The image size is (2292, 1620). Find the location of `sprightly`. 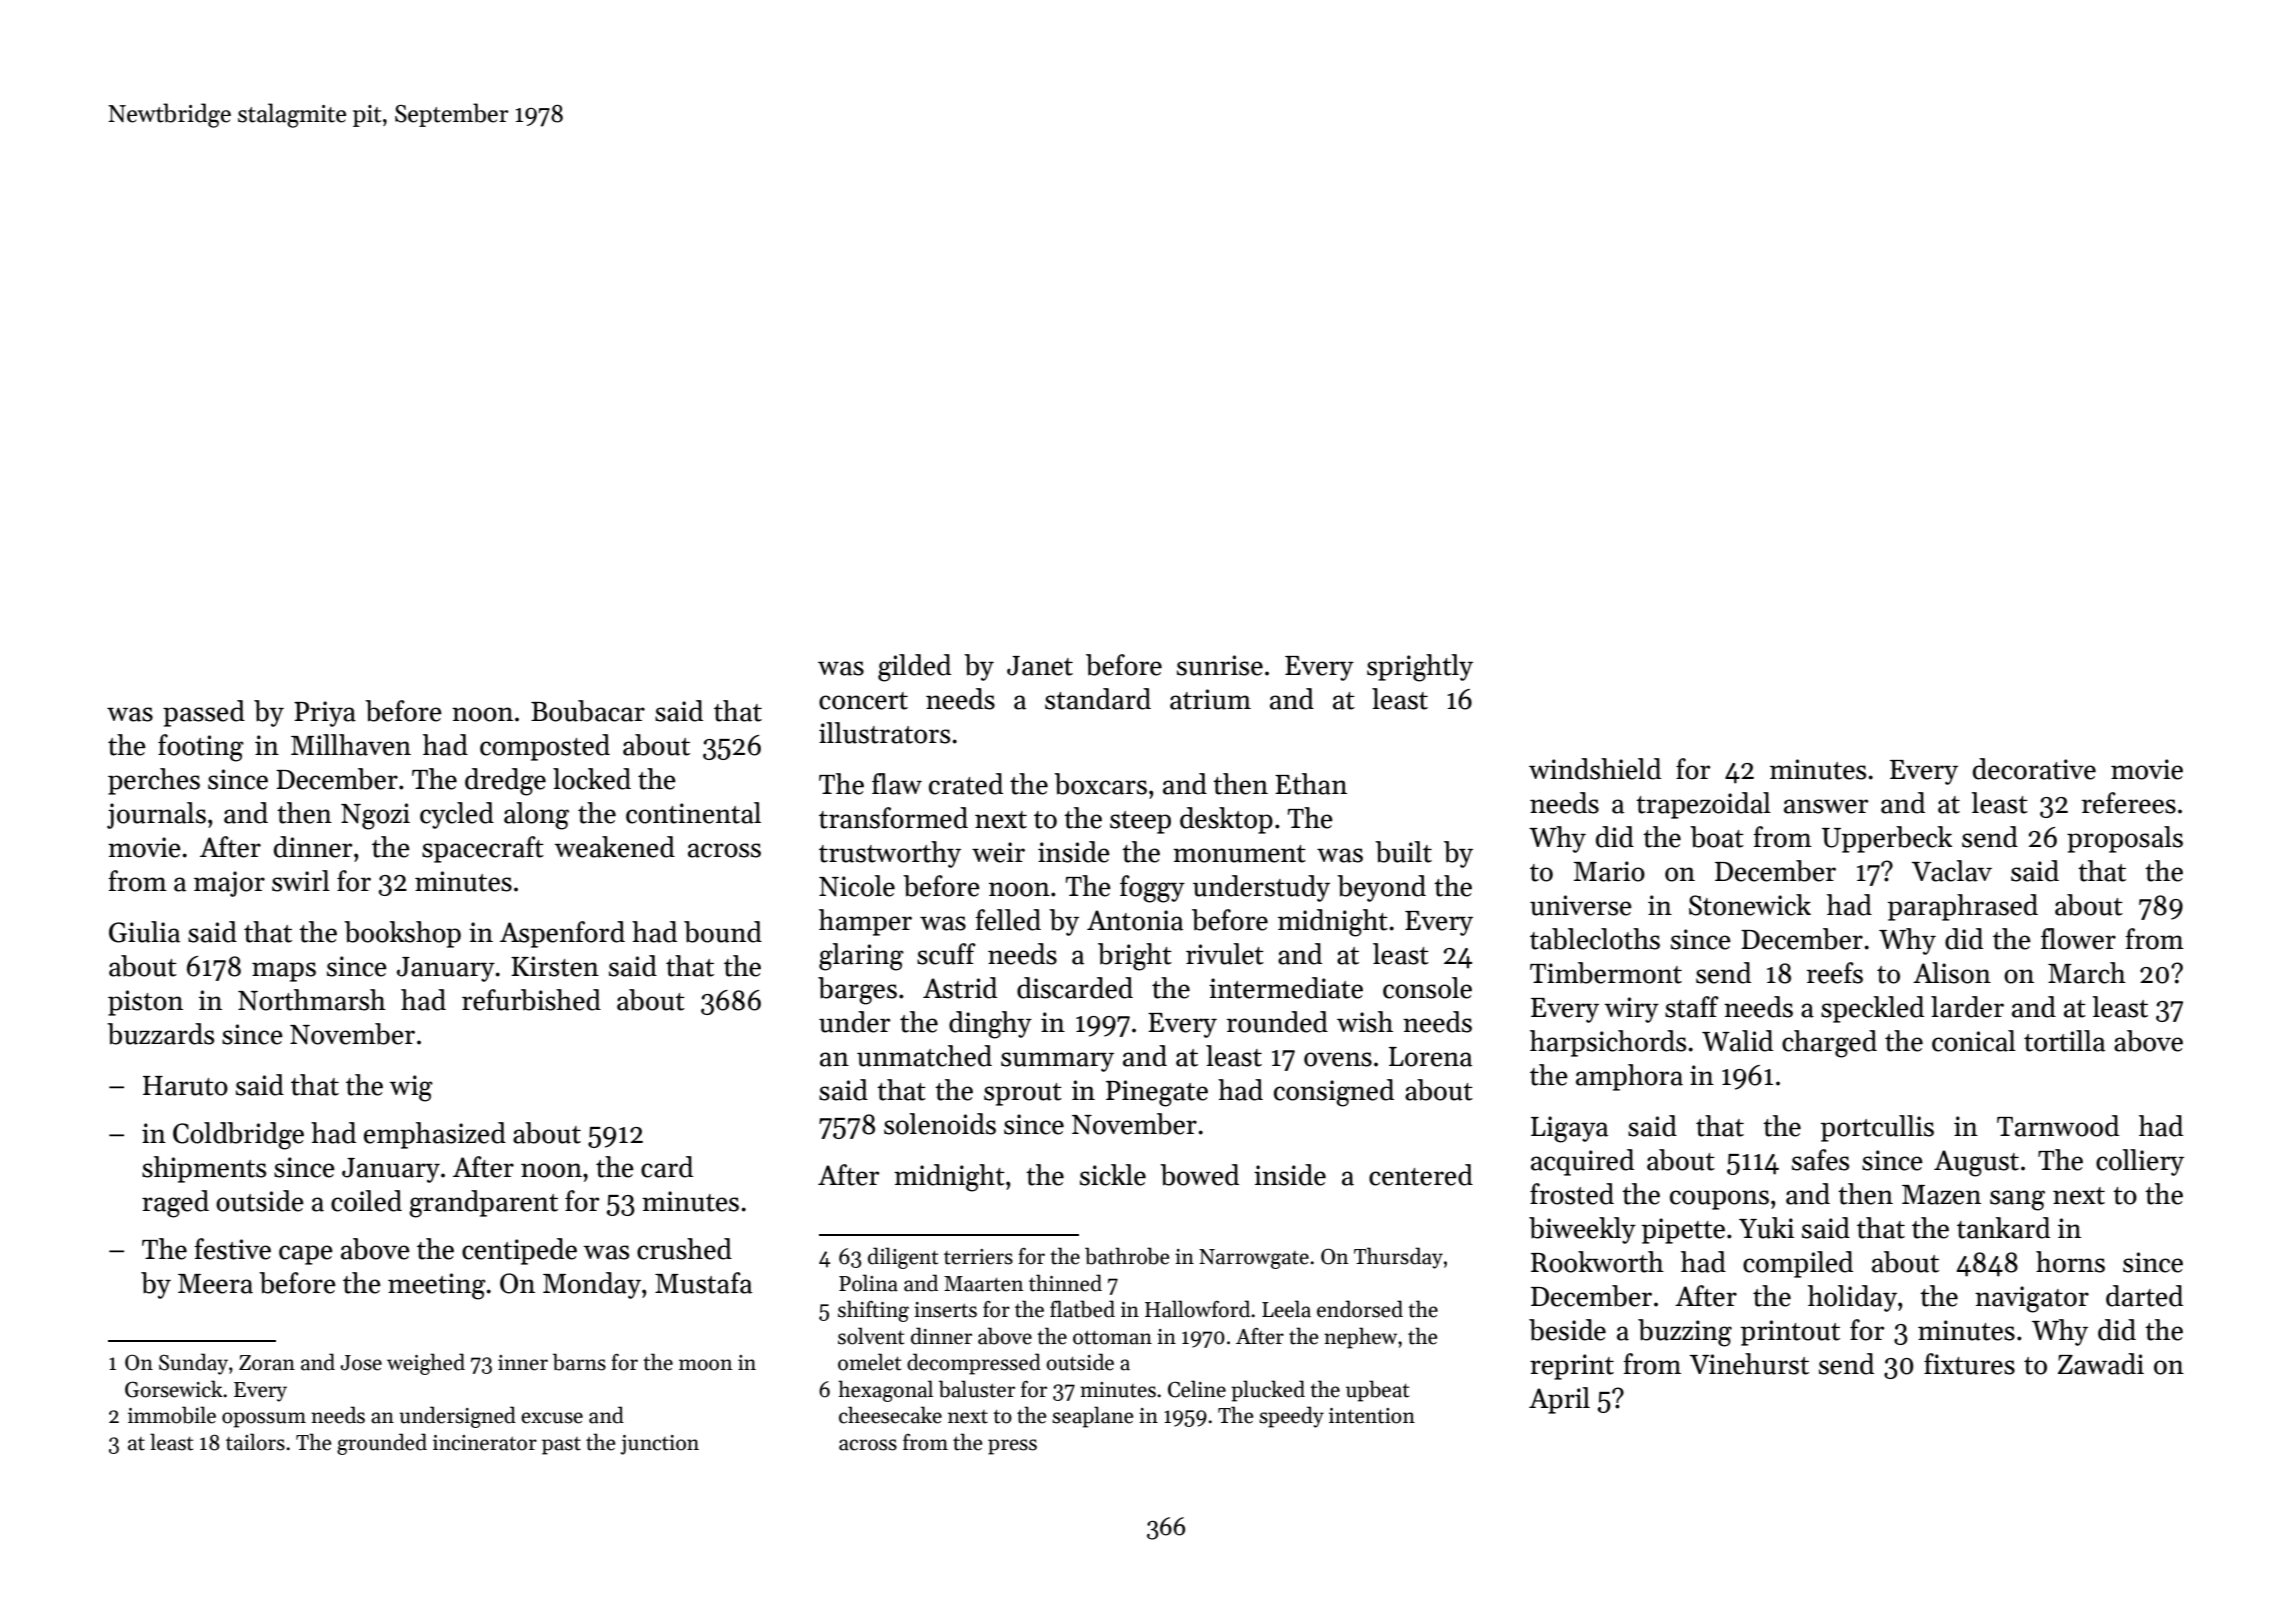

sprightly is located at coordinates (1420, 668).
